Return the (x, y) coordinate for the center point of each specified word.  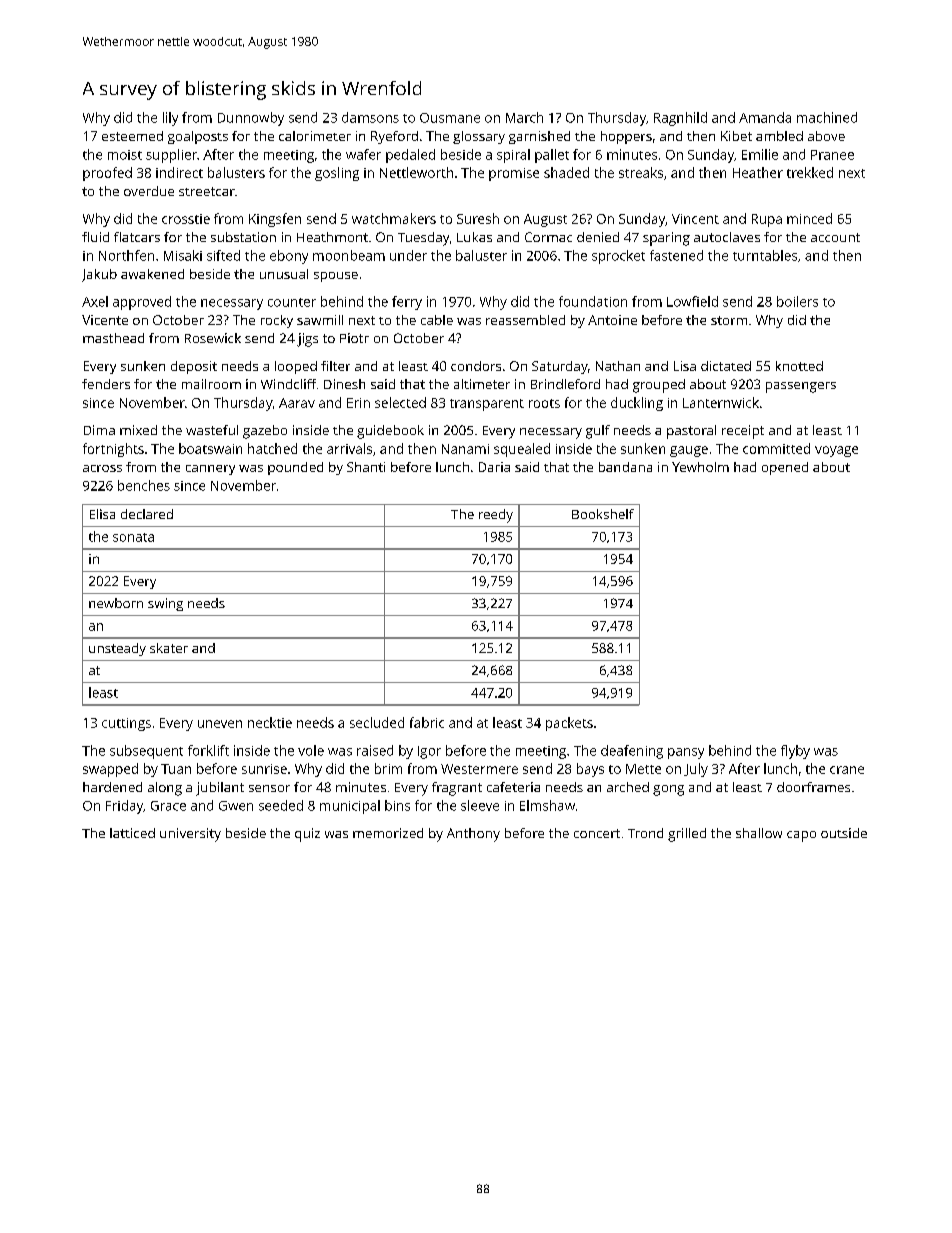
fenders (106, 384)
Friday (124, 807)
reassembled (525, 320)
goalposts (198, 137)
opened (785, 468)
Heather (758, 172)
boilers (797, 301)
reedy (496, 516)
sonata (133, 537)
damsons (370, 117)
